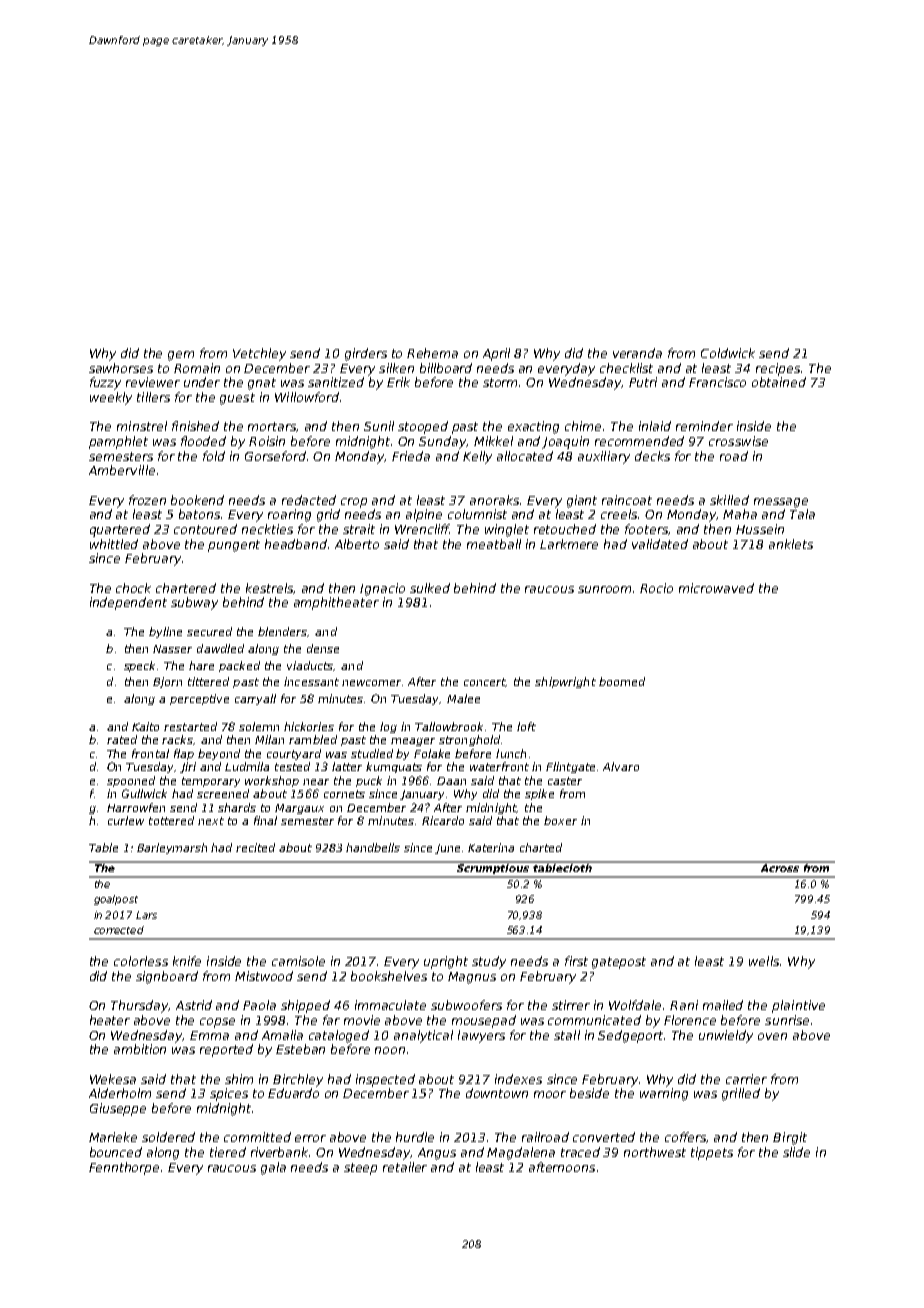  Describe the element at coordinates (637, 353) in the screenshot. I see `veranda` at that location.
